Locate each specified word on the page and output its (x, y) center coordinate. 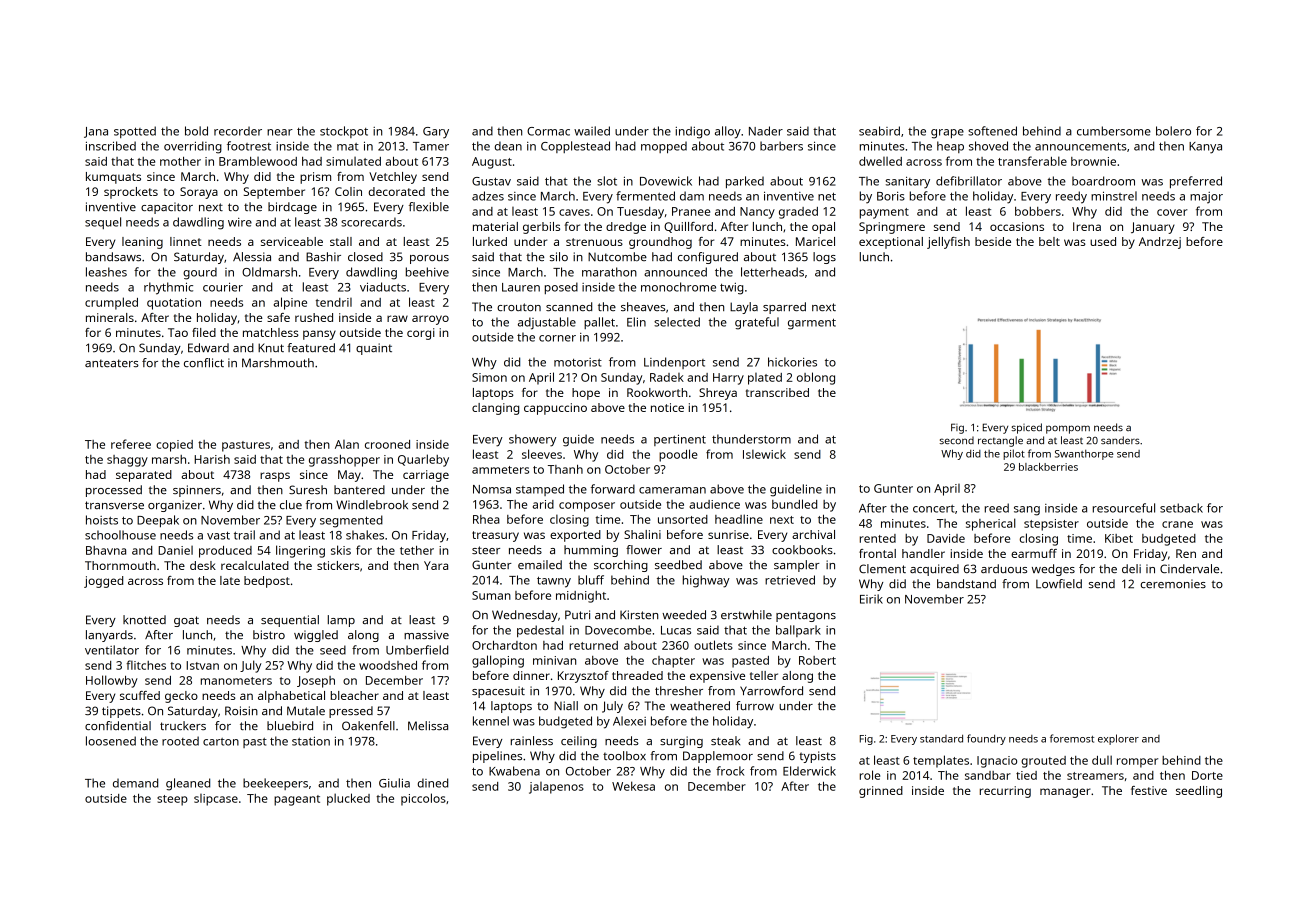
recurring (1005, 792)
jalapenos (556, 788)
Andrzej (1160, 243)
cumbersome (1114, 131)
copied (174, 446)
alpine (290, 303)
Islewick (764, 454)
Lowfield (1059, 584)
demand (135, 783)
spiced (1027, 428)
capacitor (167, 208)
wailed (592, 131)
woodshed (388, 665)
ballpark (798, 631)
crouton (519, 307)
